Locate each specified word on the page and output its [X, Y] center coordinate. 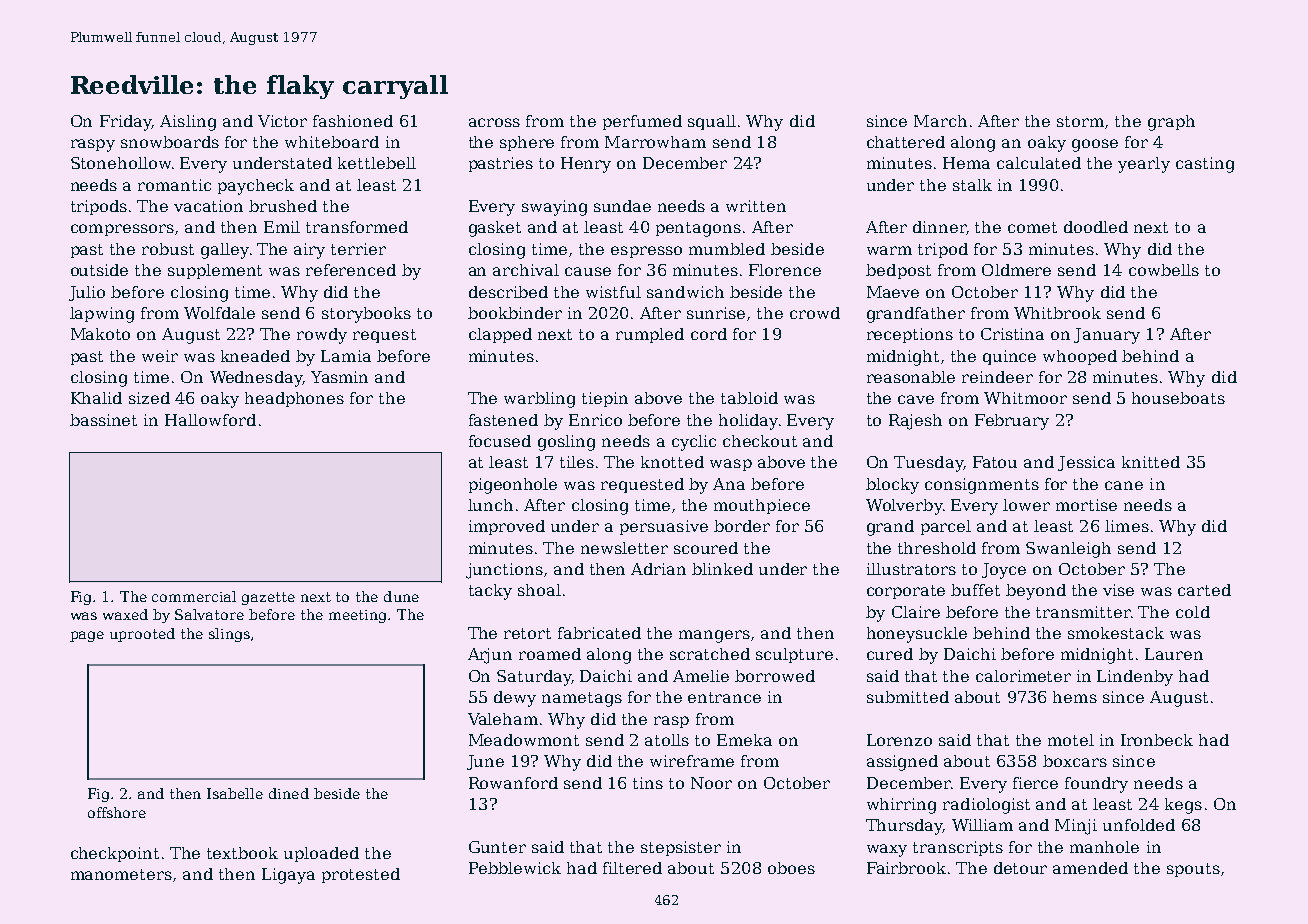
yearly [1144, 165]
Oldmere [1016, 270]
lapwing [102, 315]
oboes [791, 868]
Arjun [490, 656]
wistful [613, 292]
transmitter [1083, 612]
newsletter [624, 548]
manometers [121, 874]
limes [1127, 526]
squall [712, 122]
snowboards [170, 142]
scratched [710, 654]
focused [500, 441]
